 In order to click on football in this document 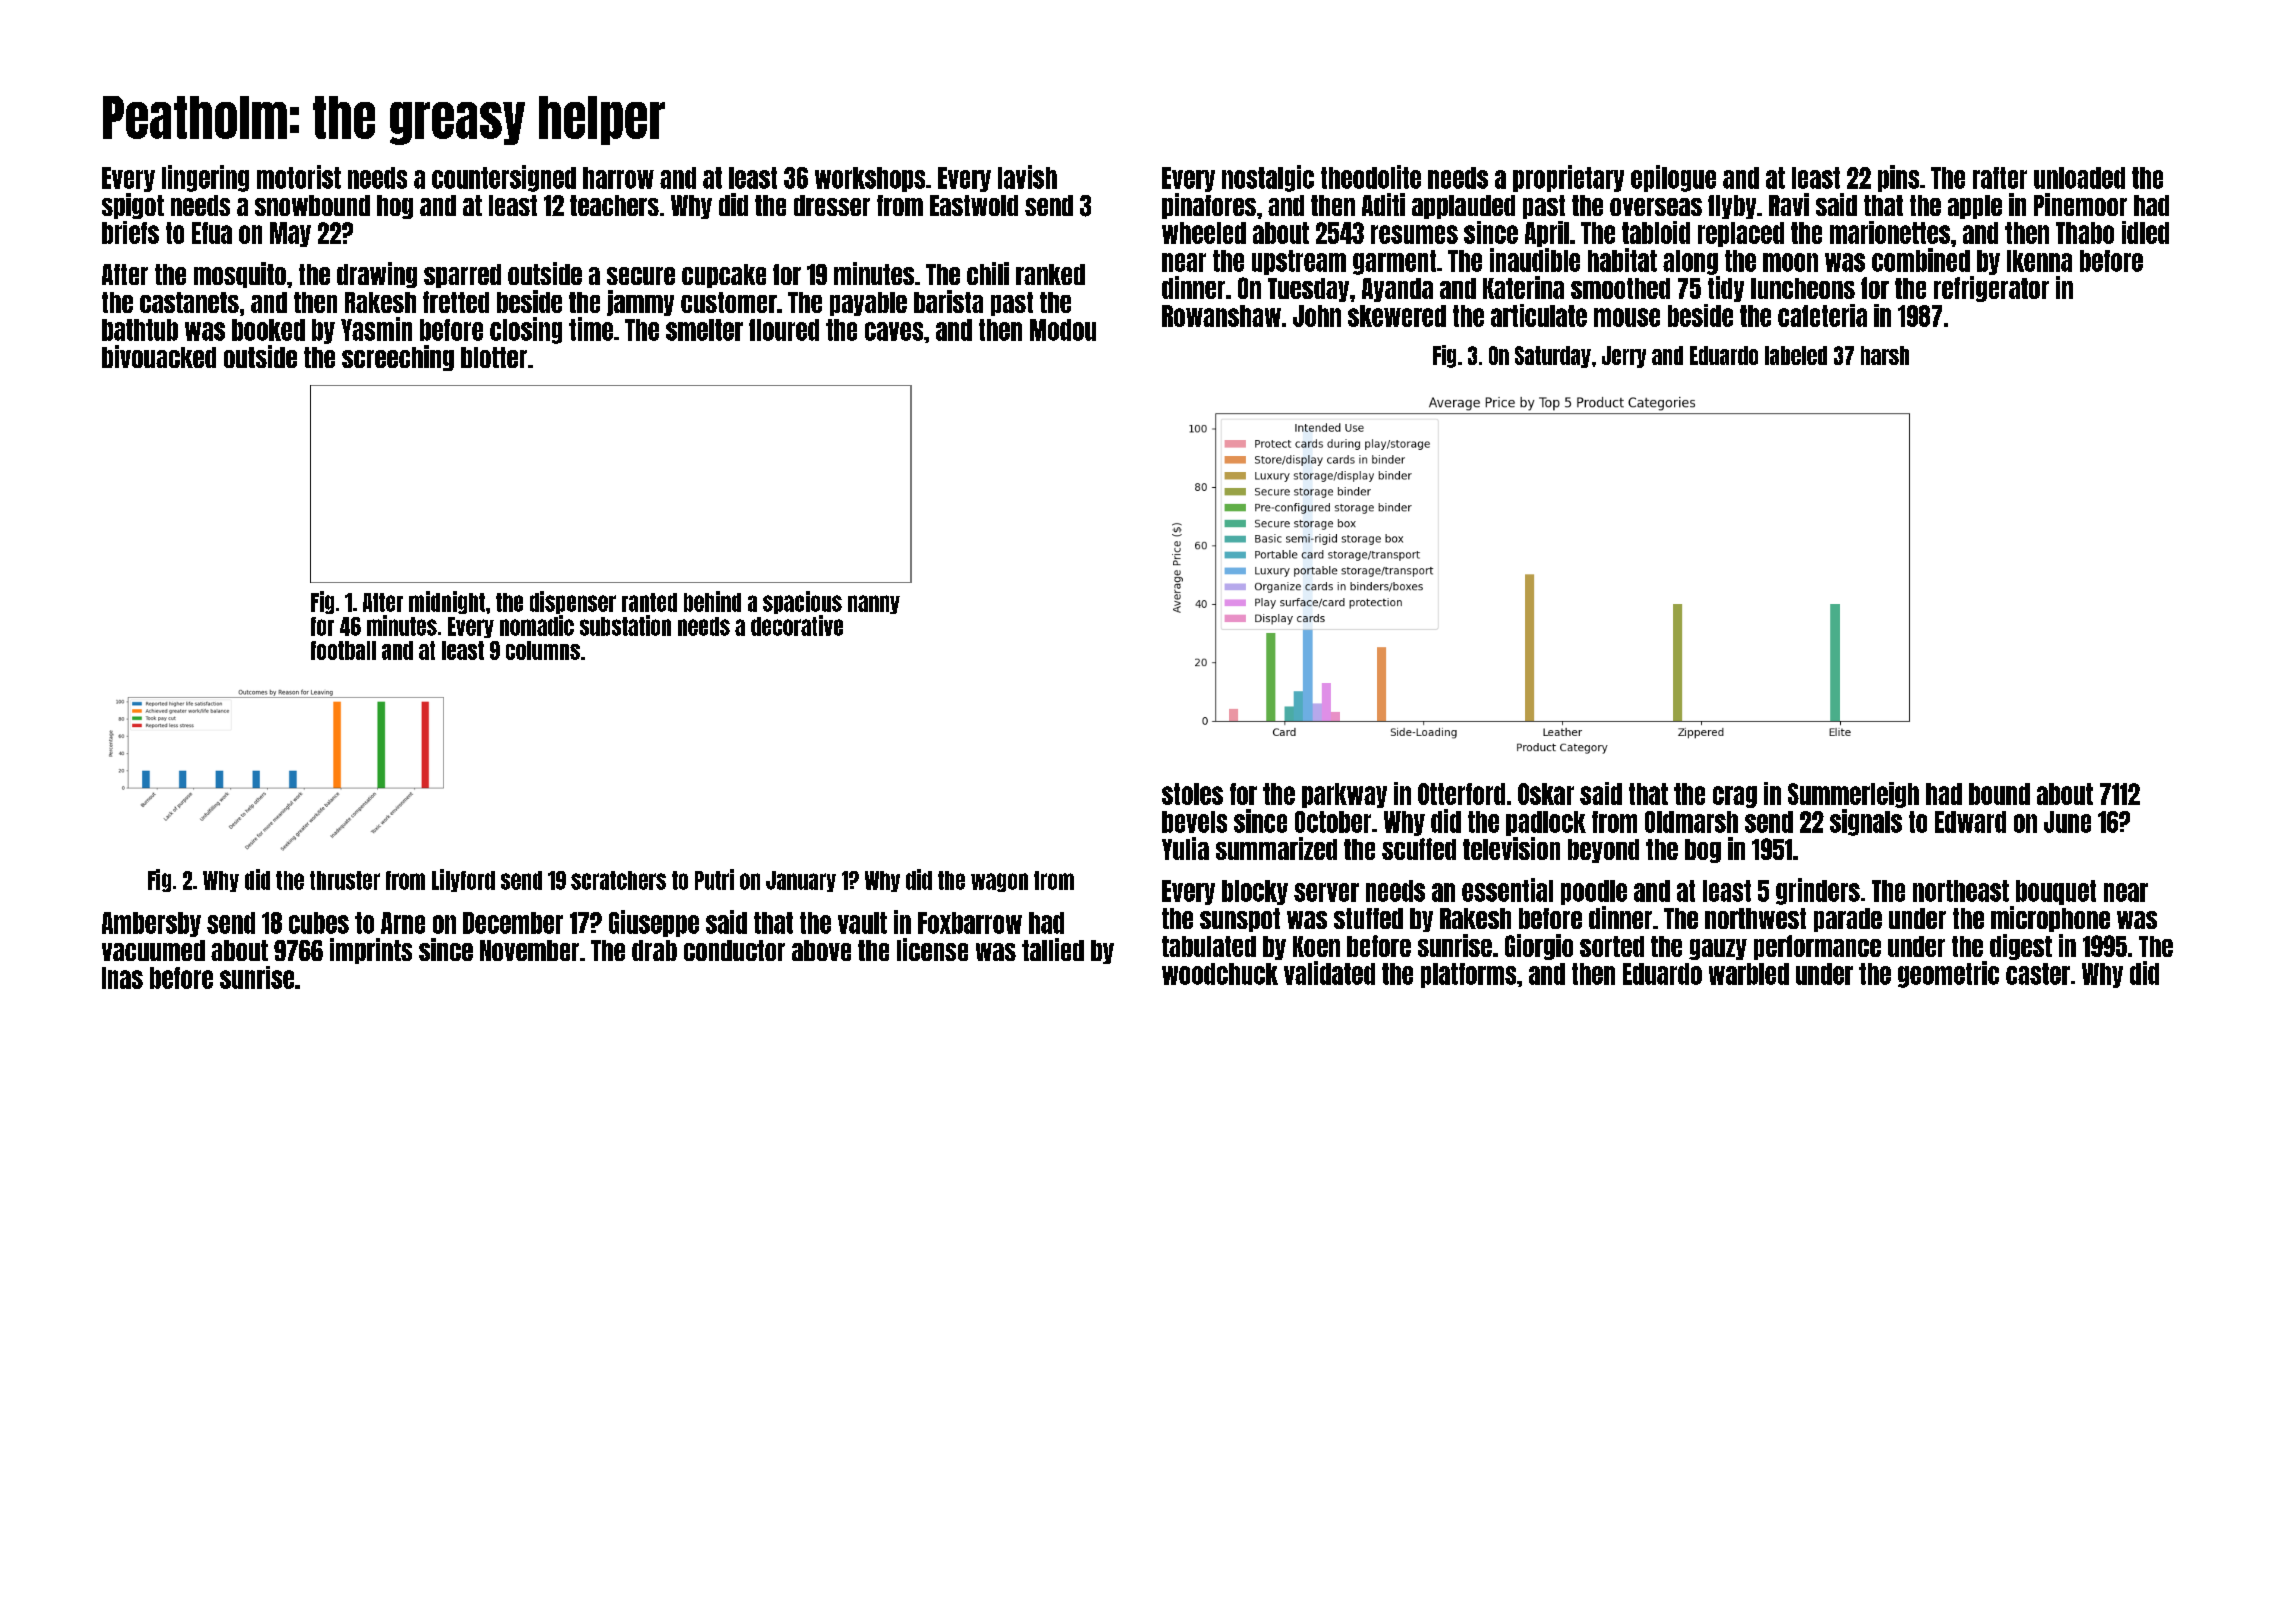, I will do `click(343, 650)`.
